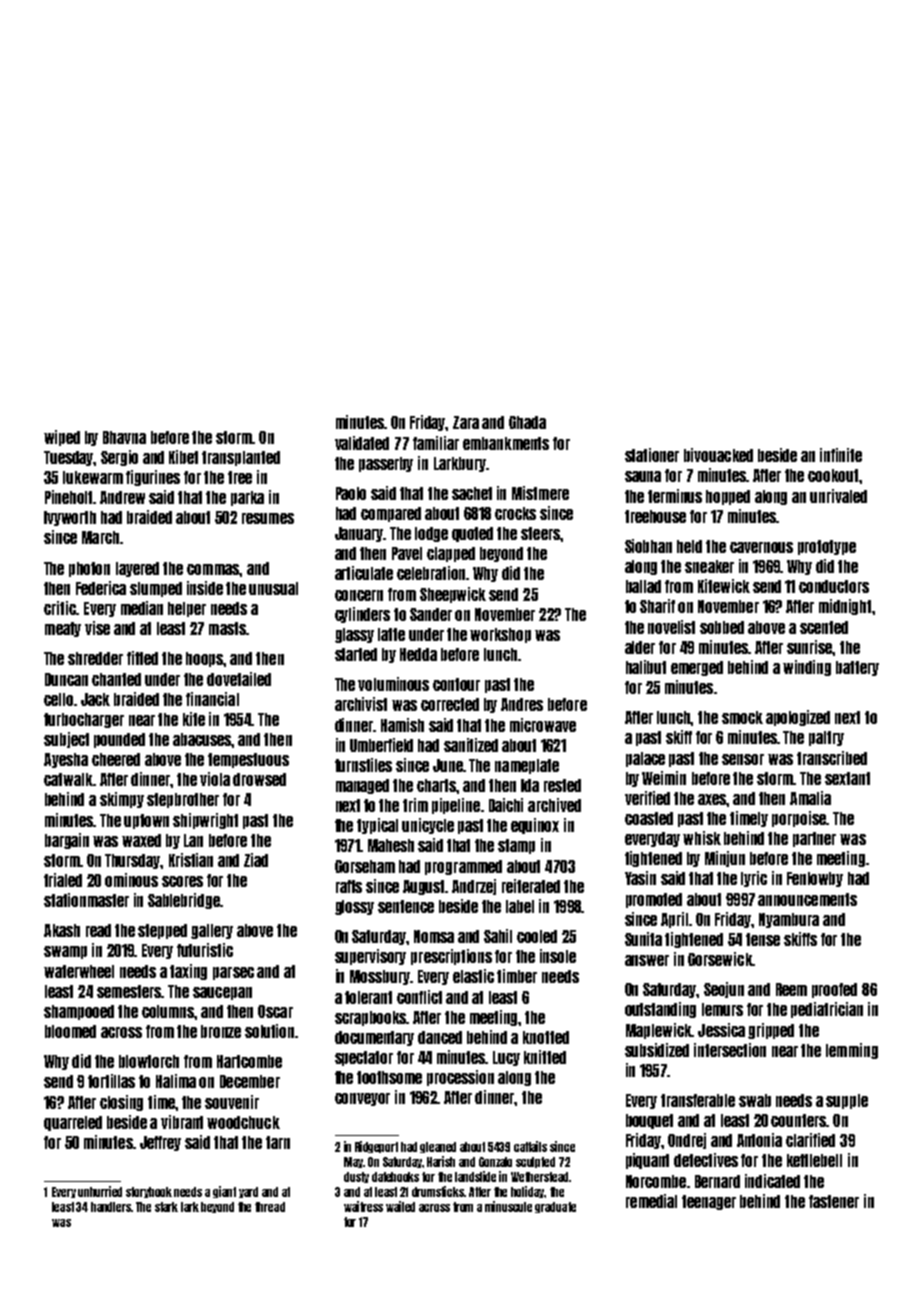 This page has height=1308, width=924. Describe the element at coordinates (466, 422) in the page. I see `Zara` at that location.
